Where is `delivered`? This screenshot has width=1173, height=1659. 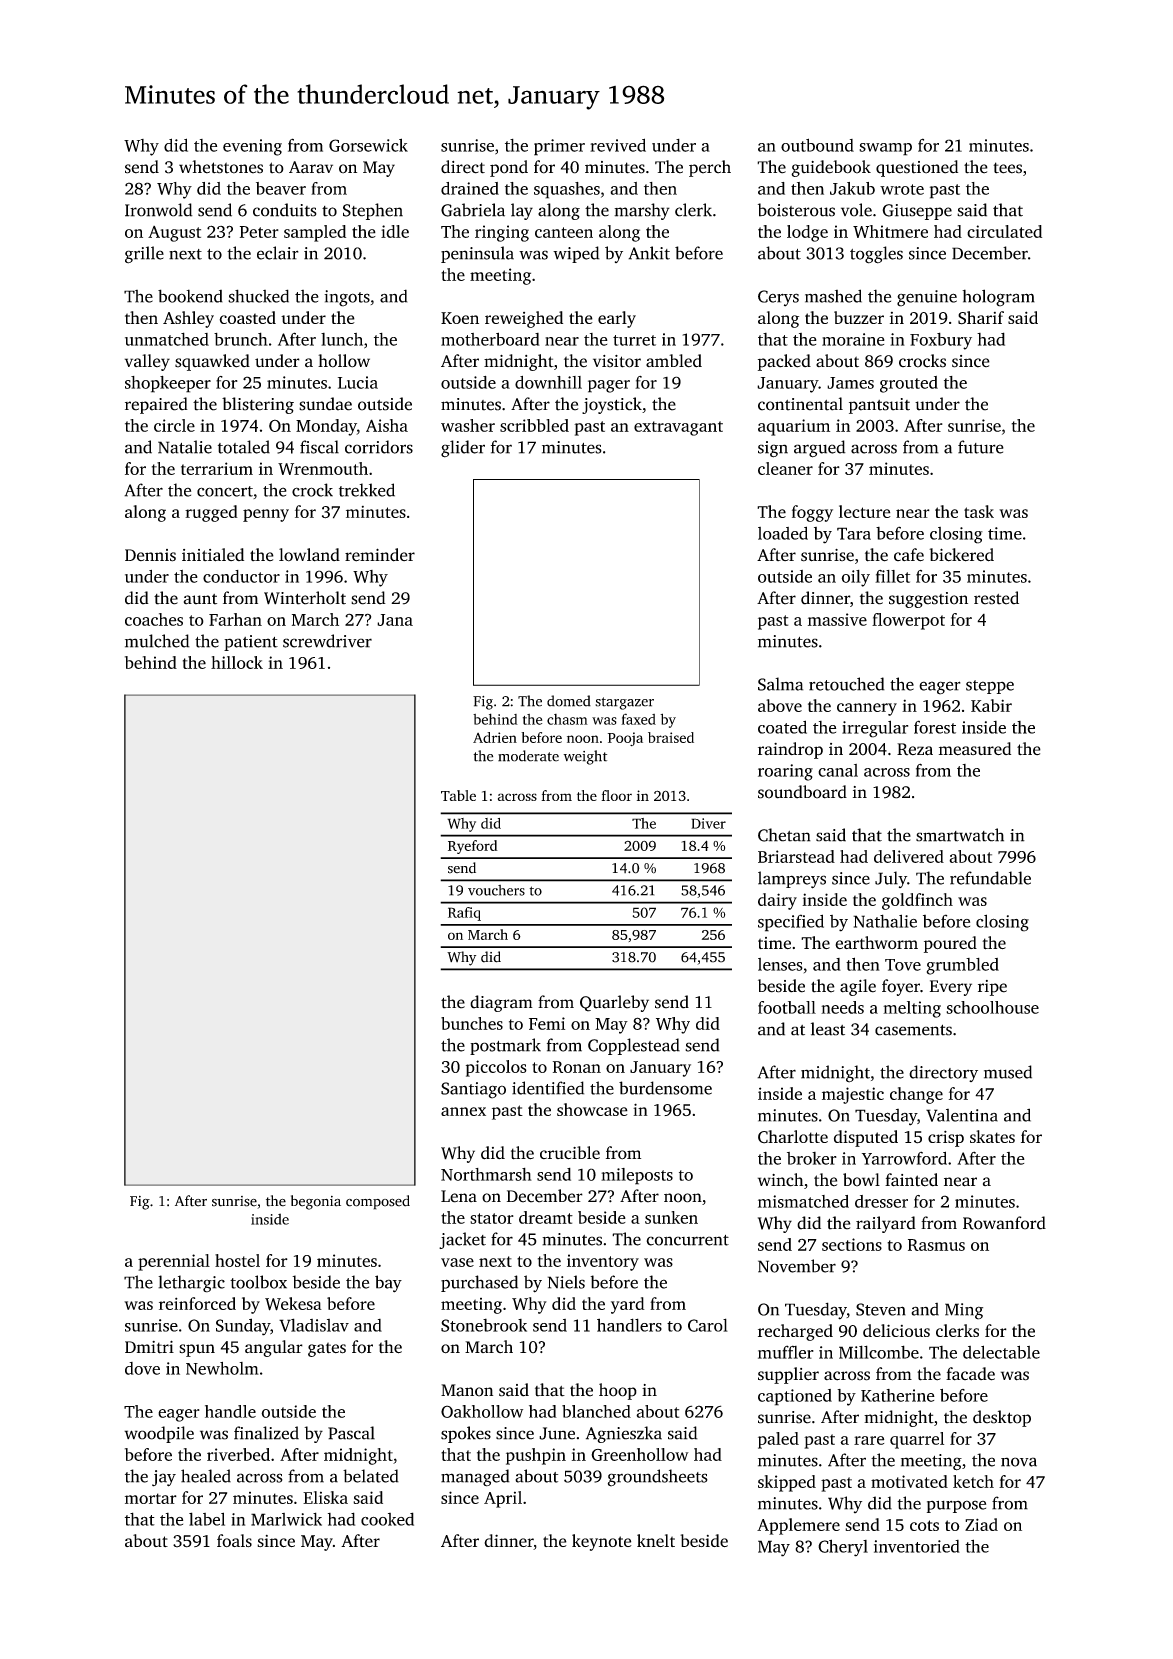
delivered is located at coordinates (909, 856).
